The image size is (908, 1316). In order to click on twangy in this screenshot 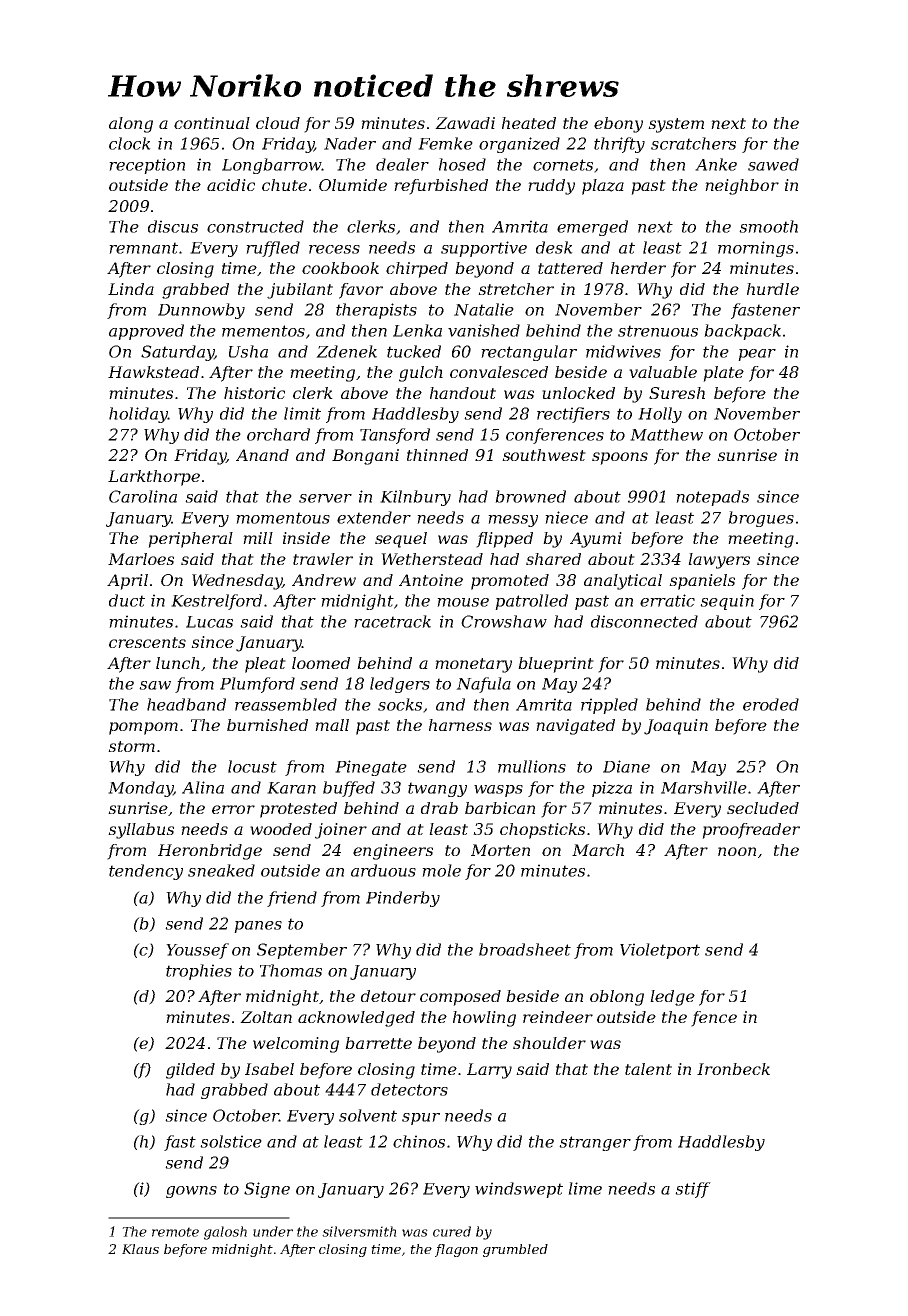, I will do `click(437, 789)`.
